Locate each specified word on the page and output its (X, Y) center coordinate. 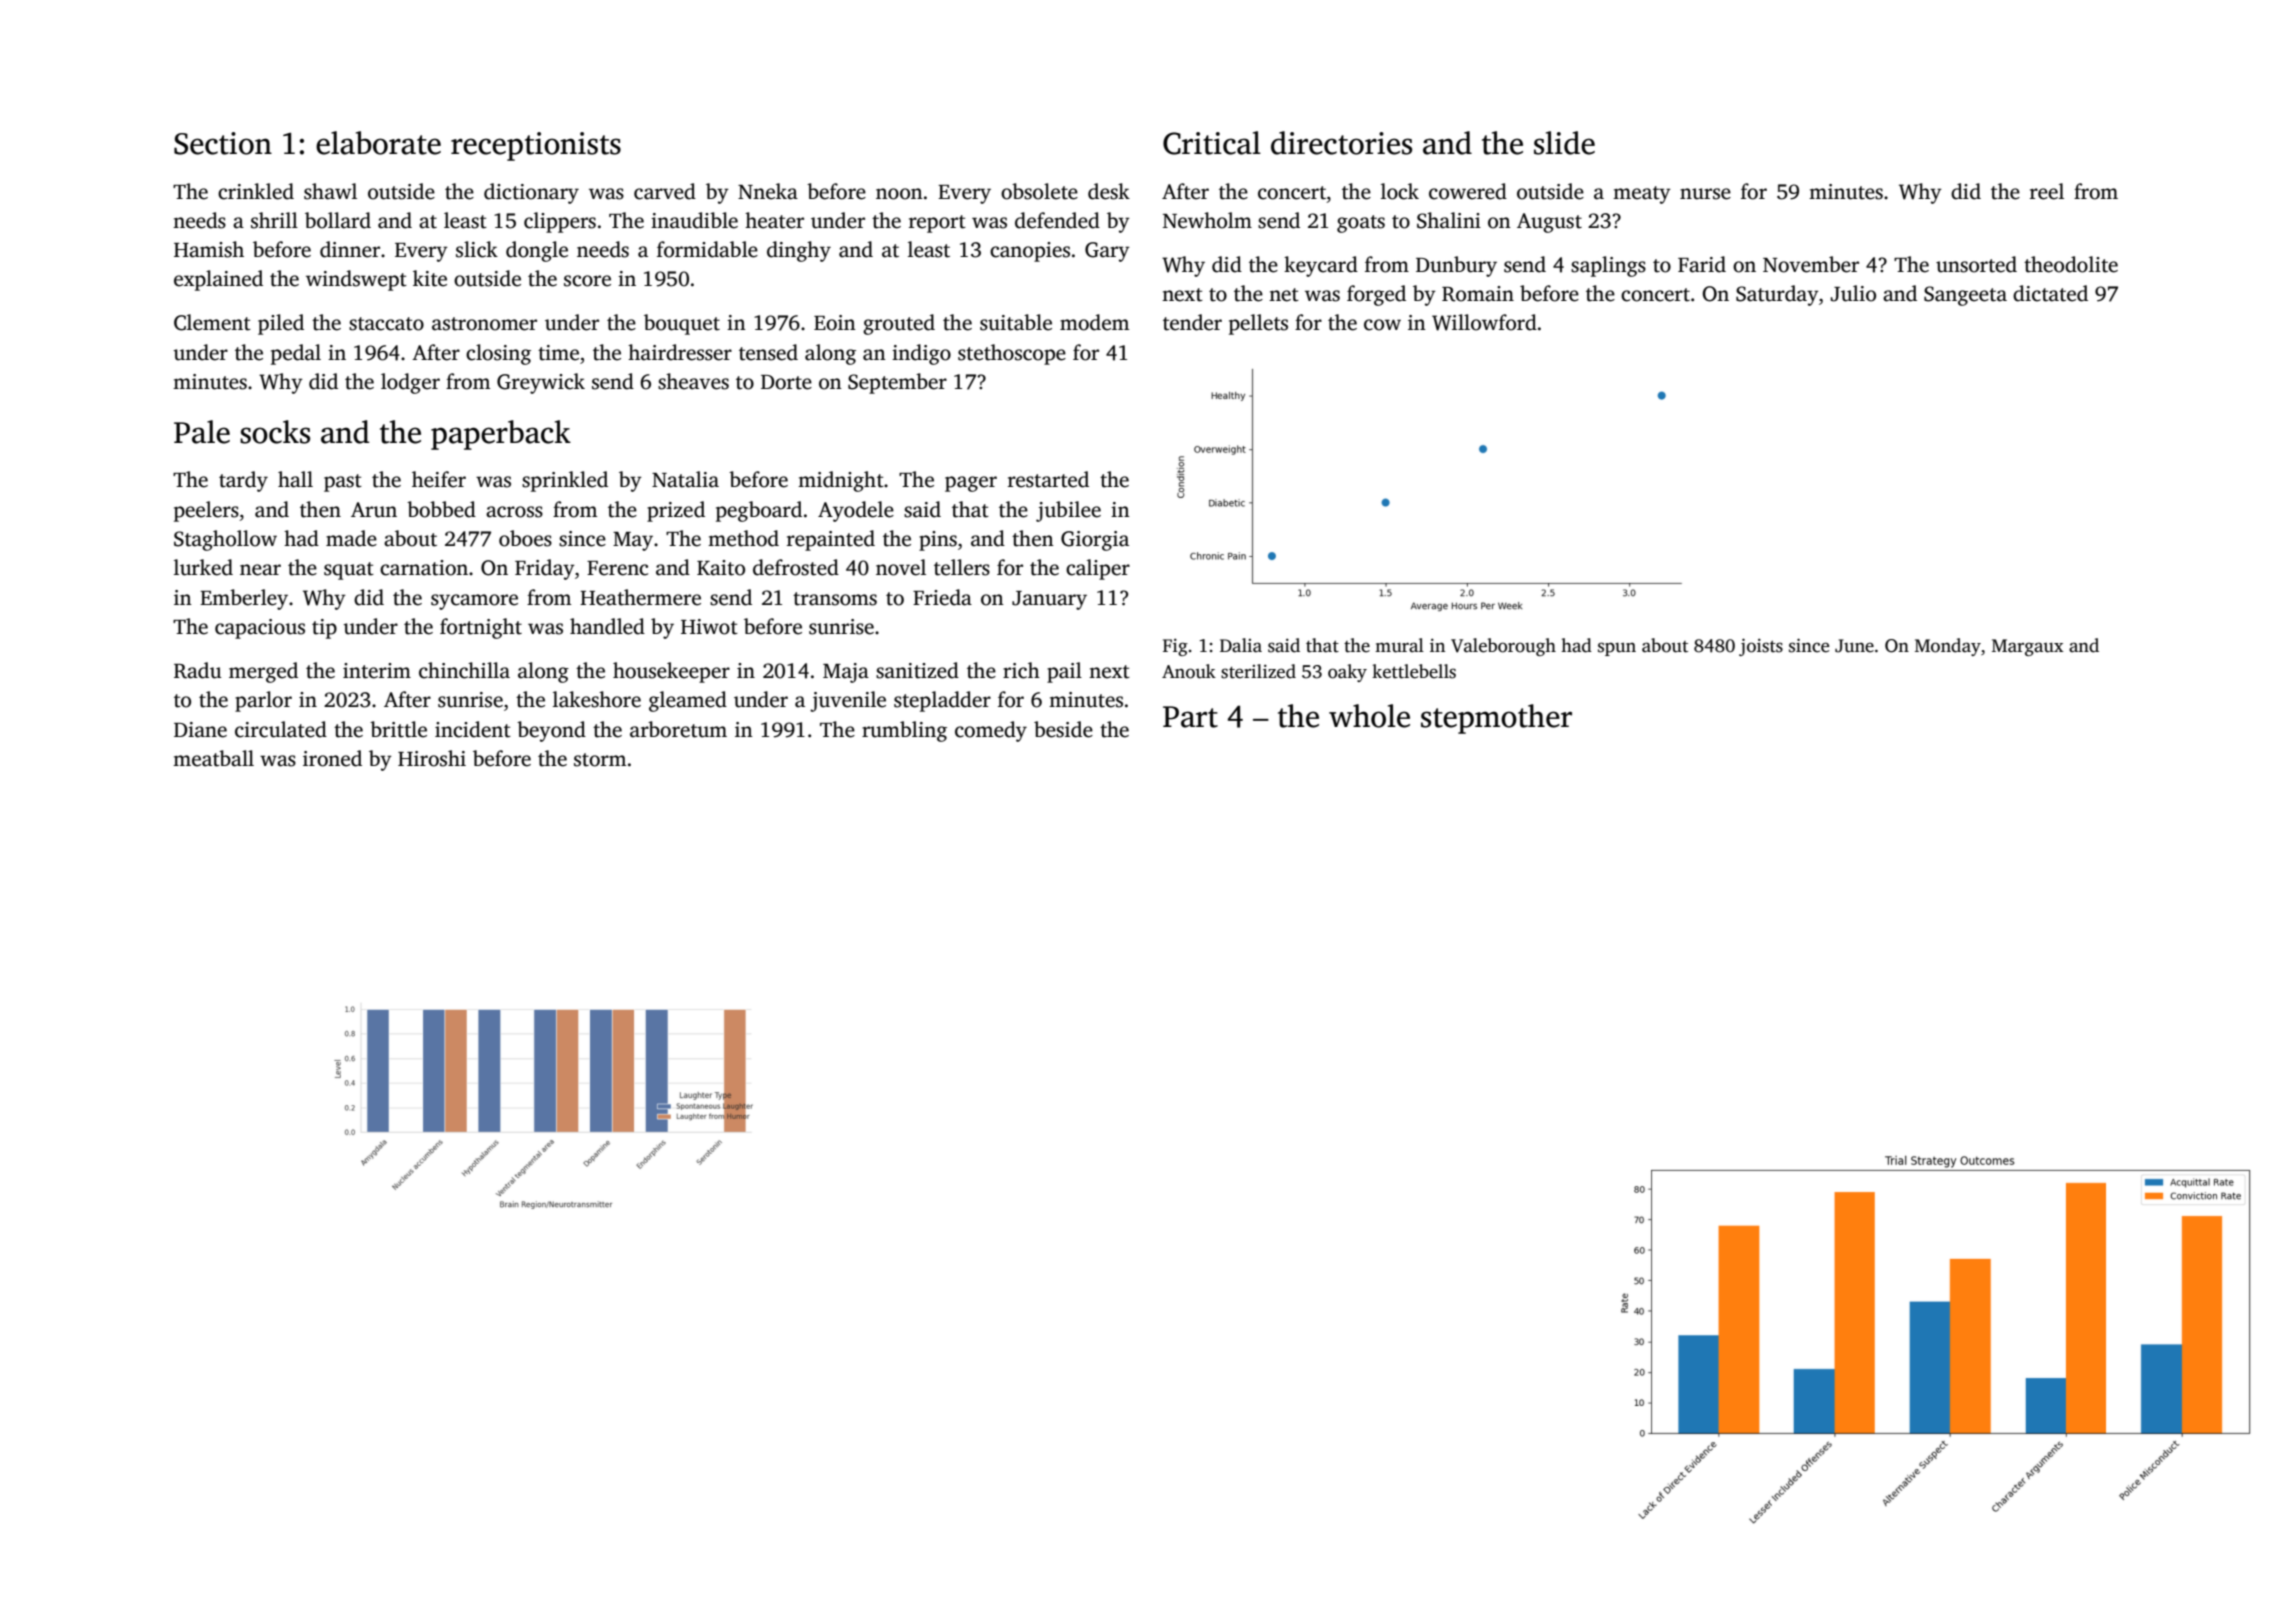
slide (1564, 143)
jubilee (1068, 511)
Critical (1212, 143)
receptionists (536, 146)
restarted (1048, 479)
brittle (398, 729)
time (558, 353)
